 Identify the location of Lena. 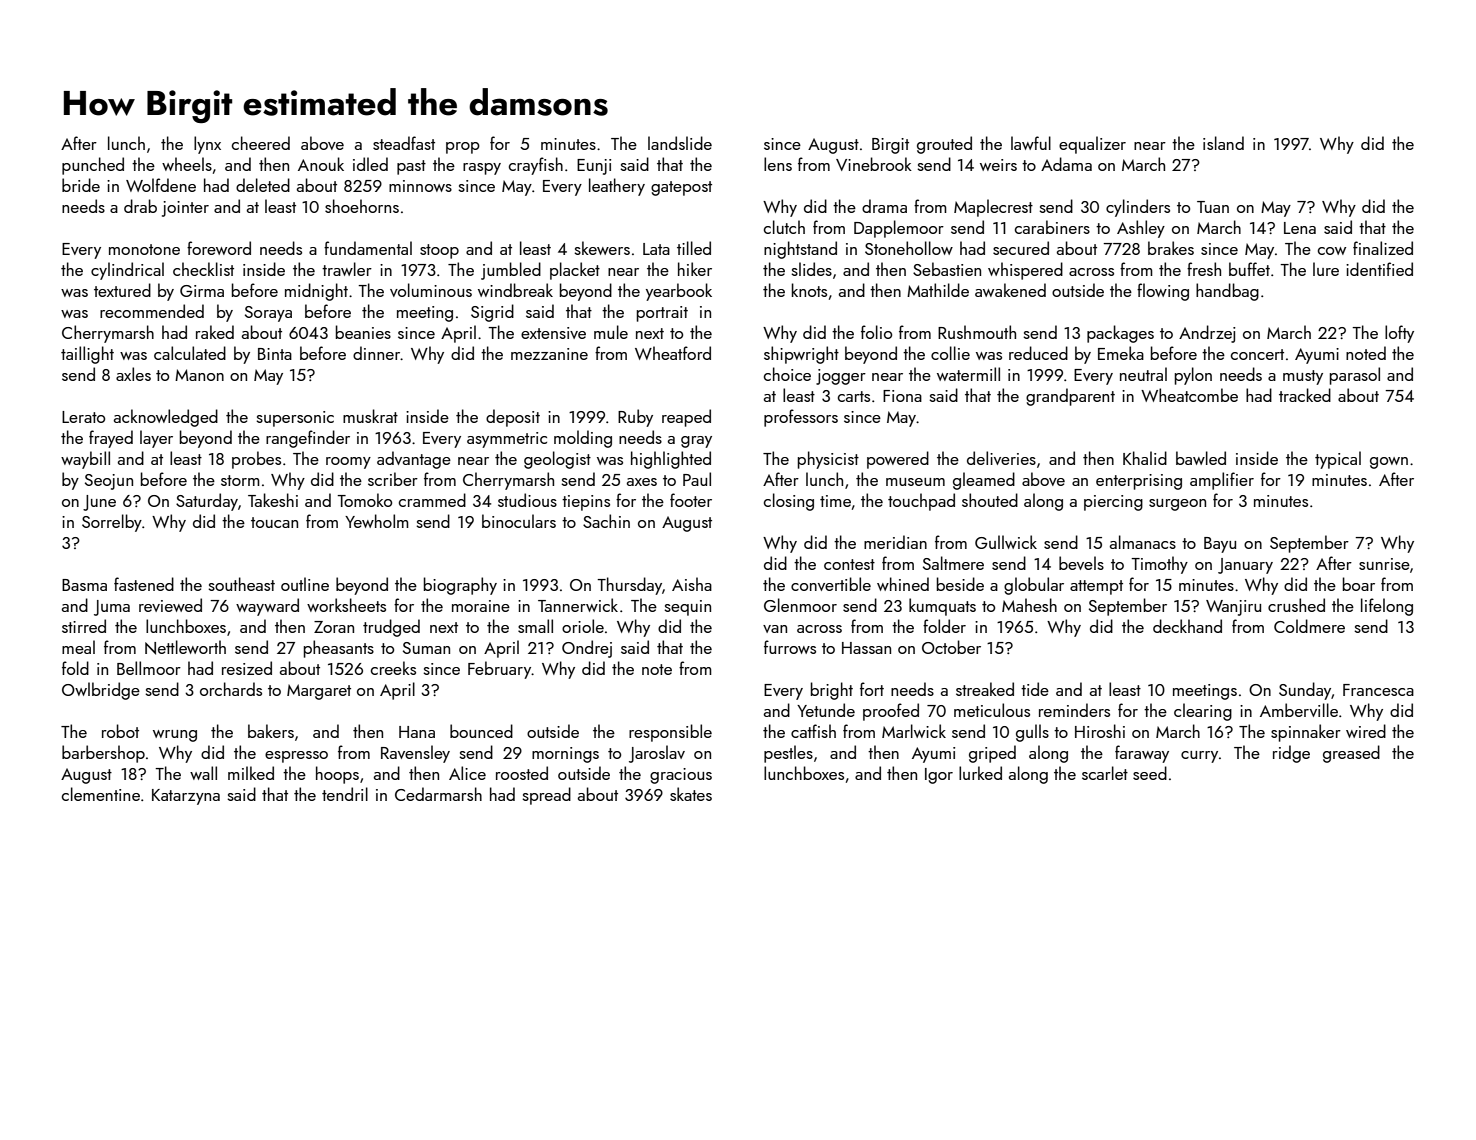
(1300, 228).
